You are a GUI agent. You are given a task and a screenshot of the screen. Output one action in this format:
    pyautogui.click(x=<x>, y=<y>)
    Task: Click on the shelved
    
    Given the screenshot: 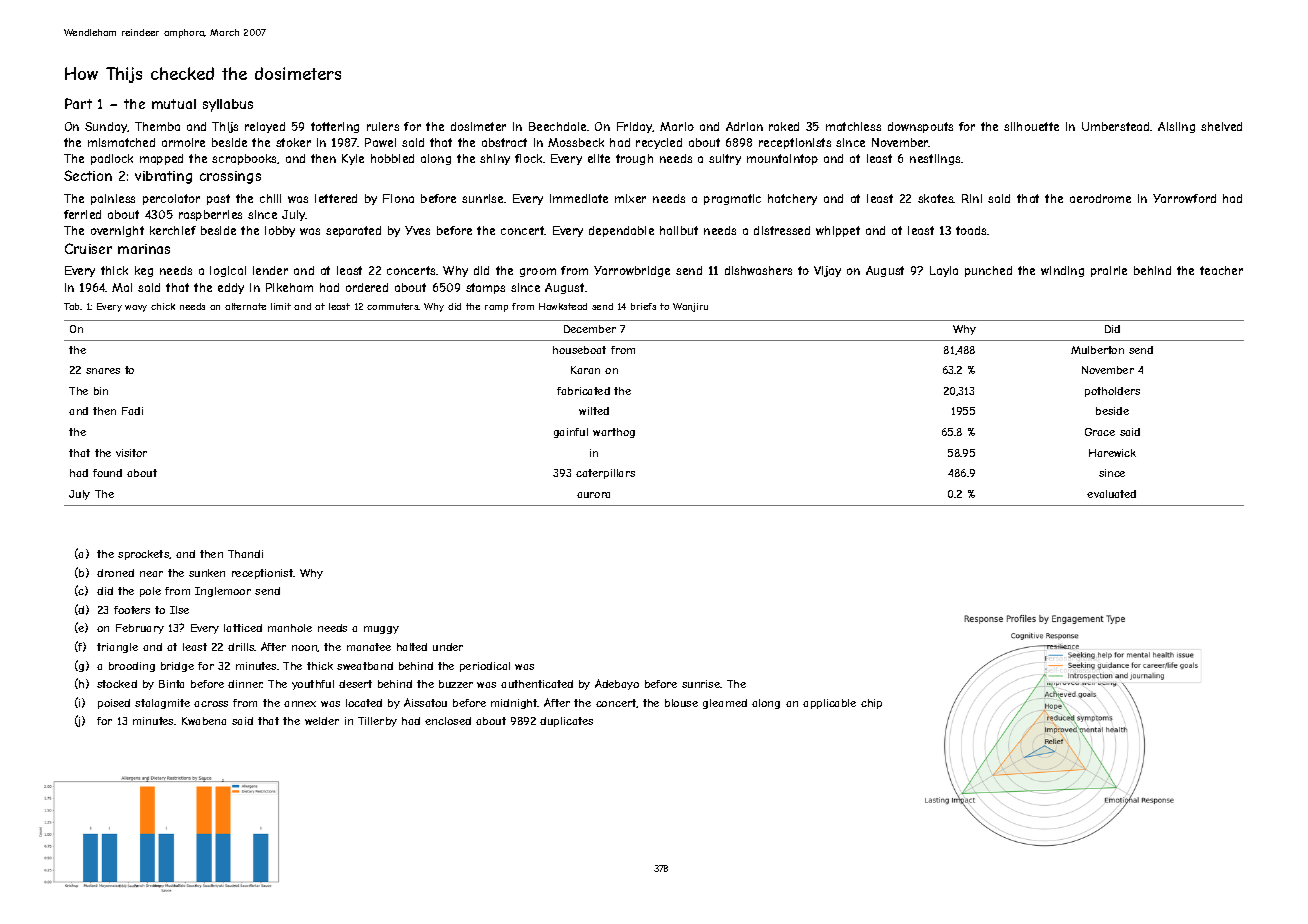 What is the action you would take?
    pyautogui.click(x=1221, y=126)
